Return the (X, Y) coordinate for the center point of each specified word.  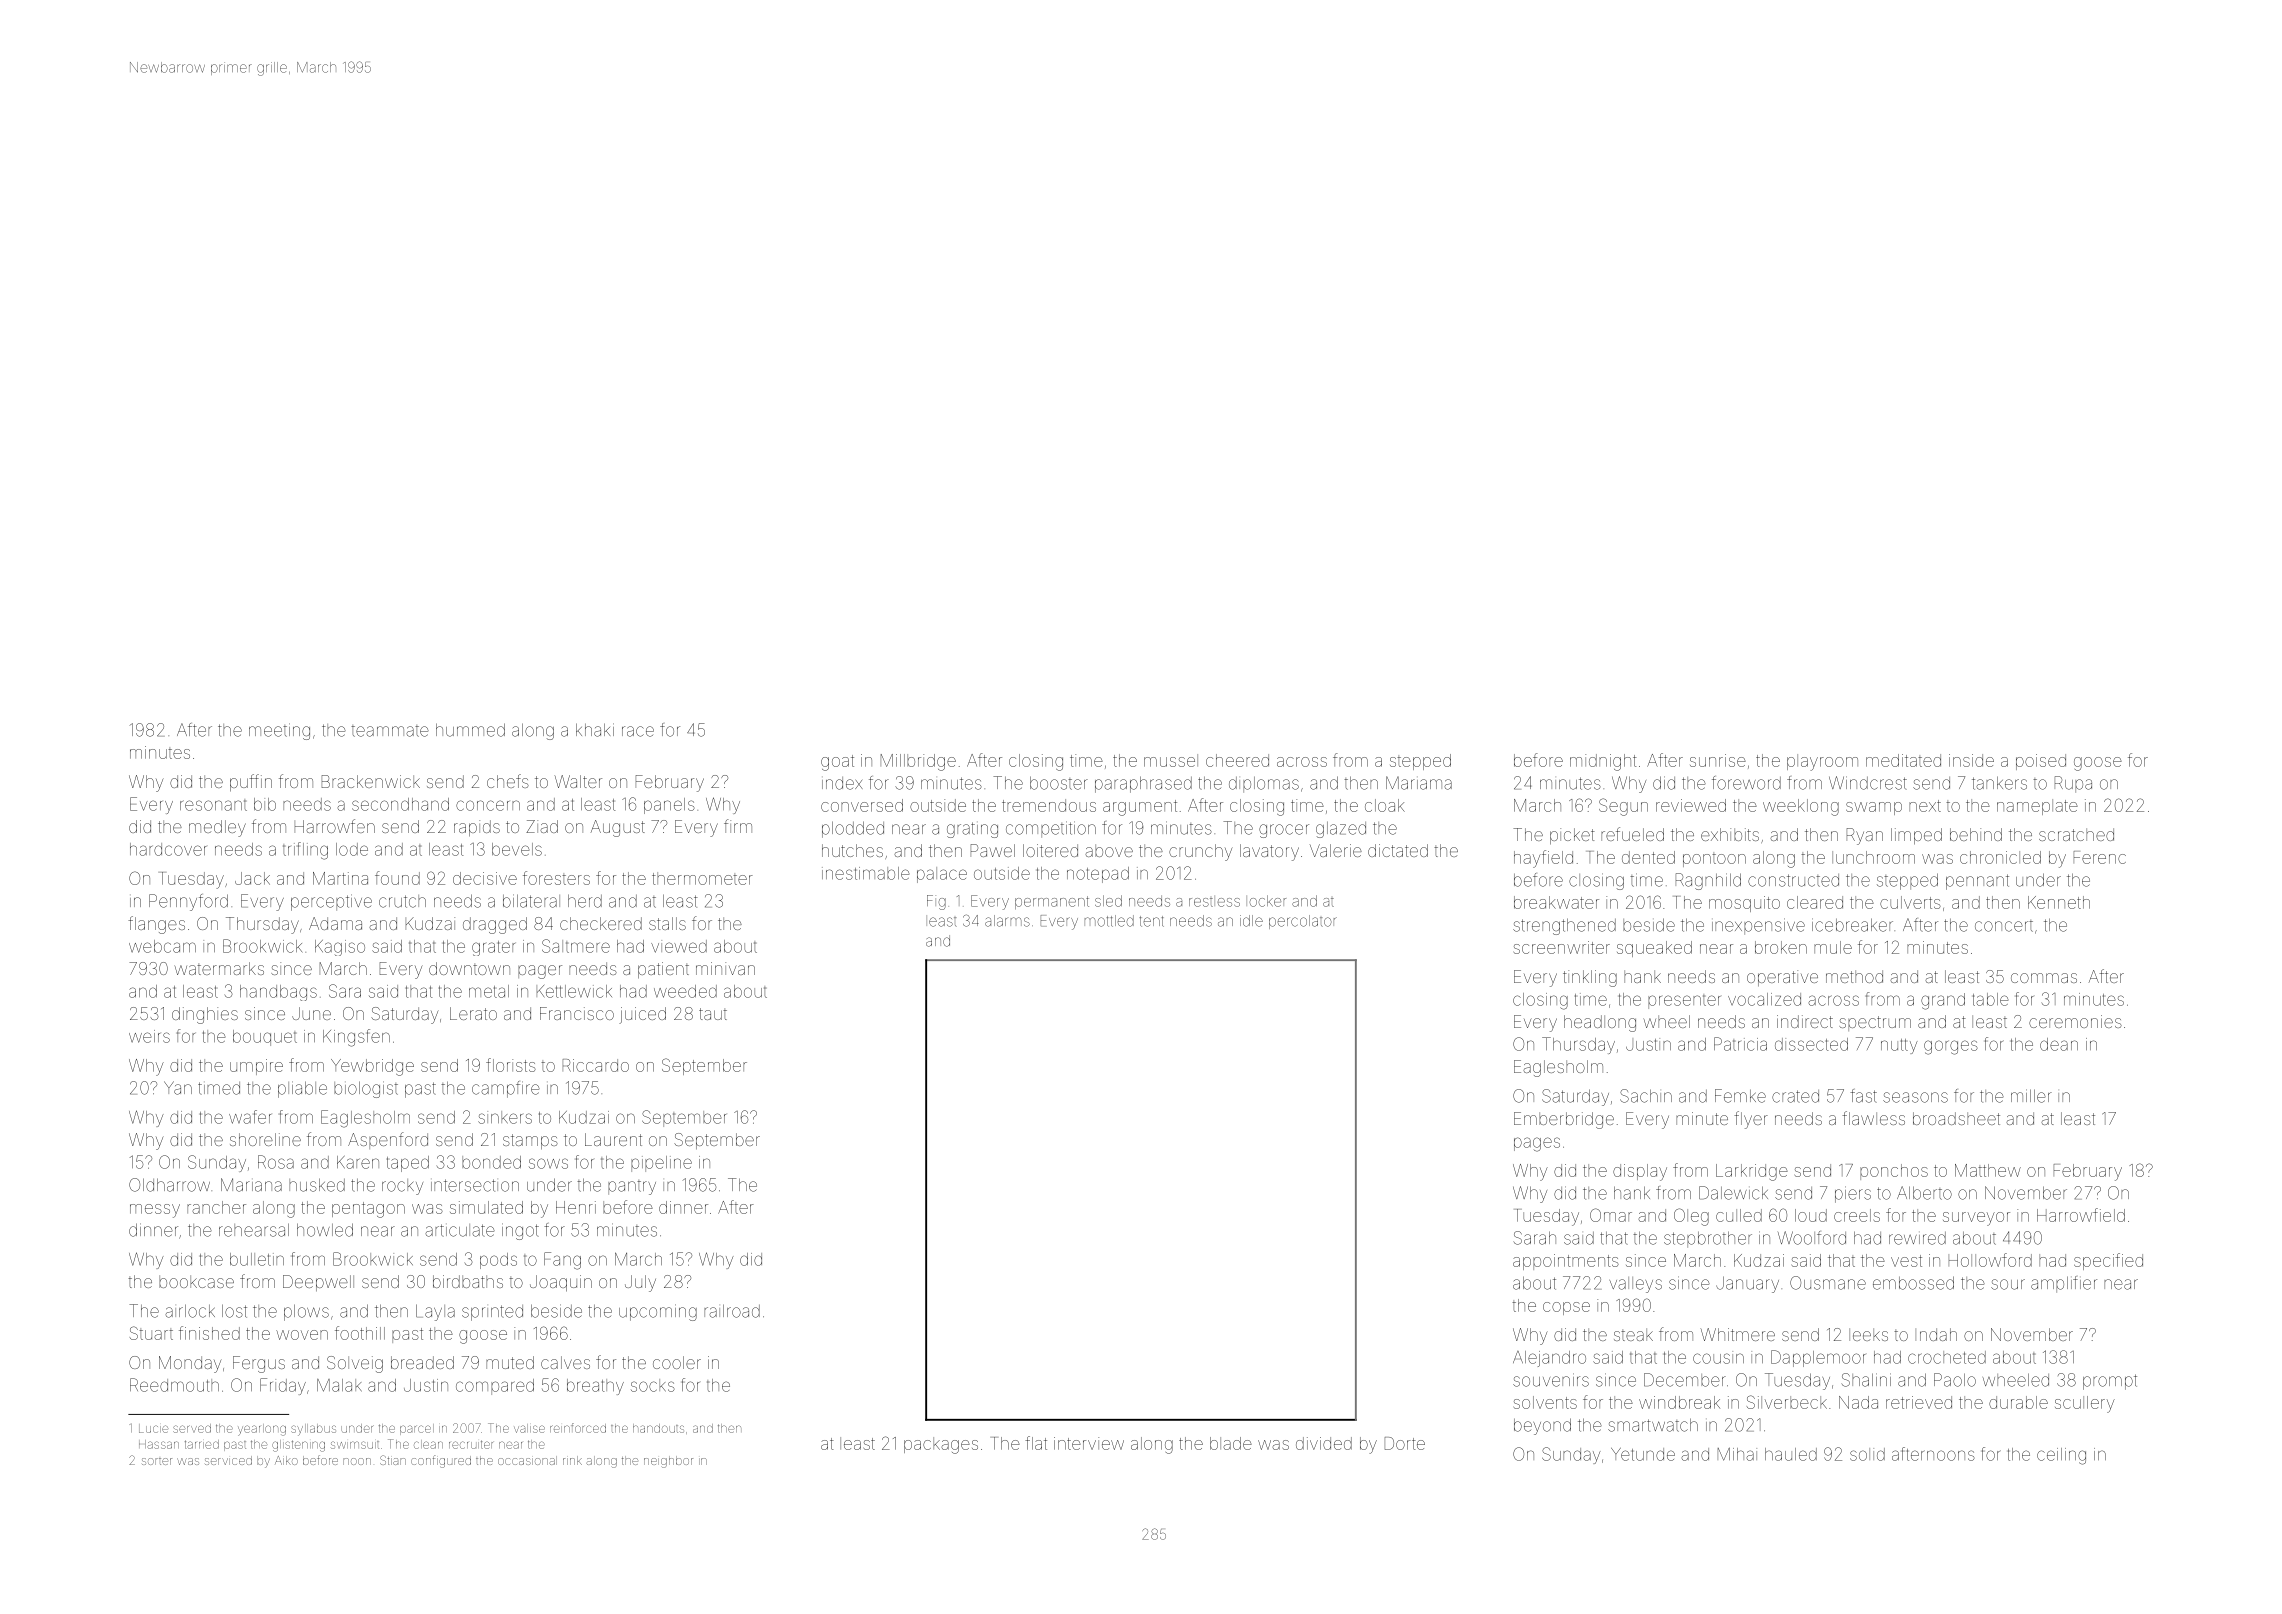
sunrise (1718, 760)
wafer (250, 1117)
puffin (251, 782)
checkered (601, 923)
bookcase (196, 1281)
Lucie (153, 1428)
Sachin (1646, 1096)
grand (1943, 1001)
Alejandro (1549, 1359)
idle (1251, 921)
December (1685, 1380)
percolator (1303, 922)
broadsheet (1956, 1118)
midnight (1603, 762)
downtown (469, 968)
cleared (1815, 902)
